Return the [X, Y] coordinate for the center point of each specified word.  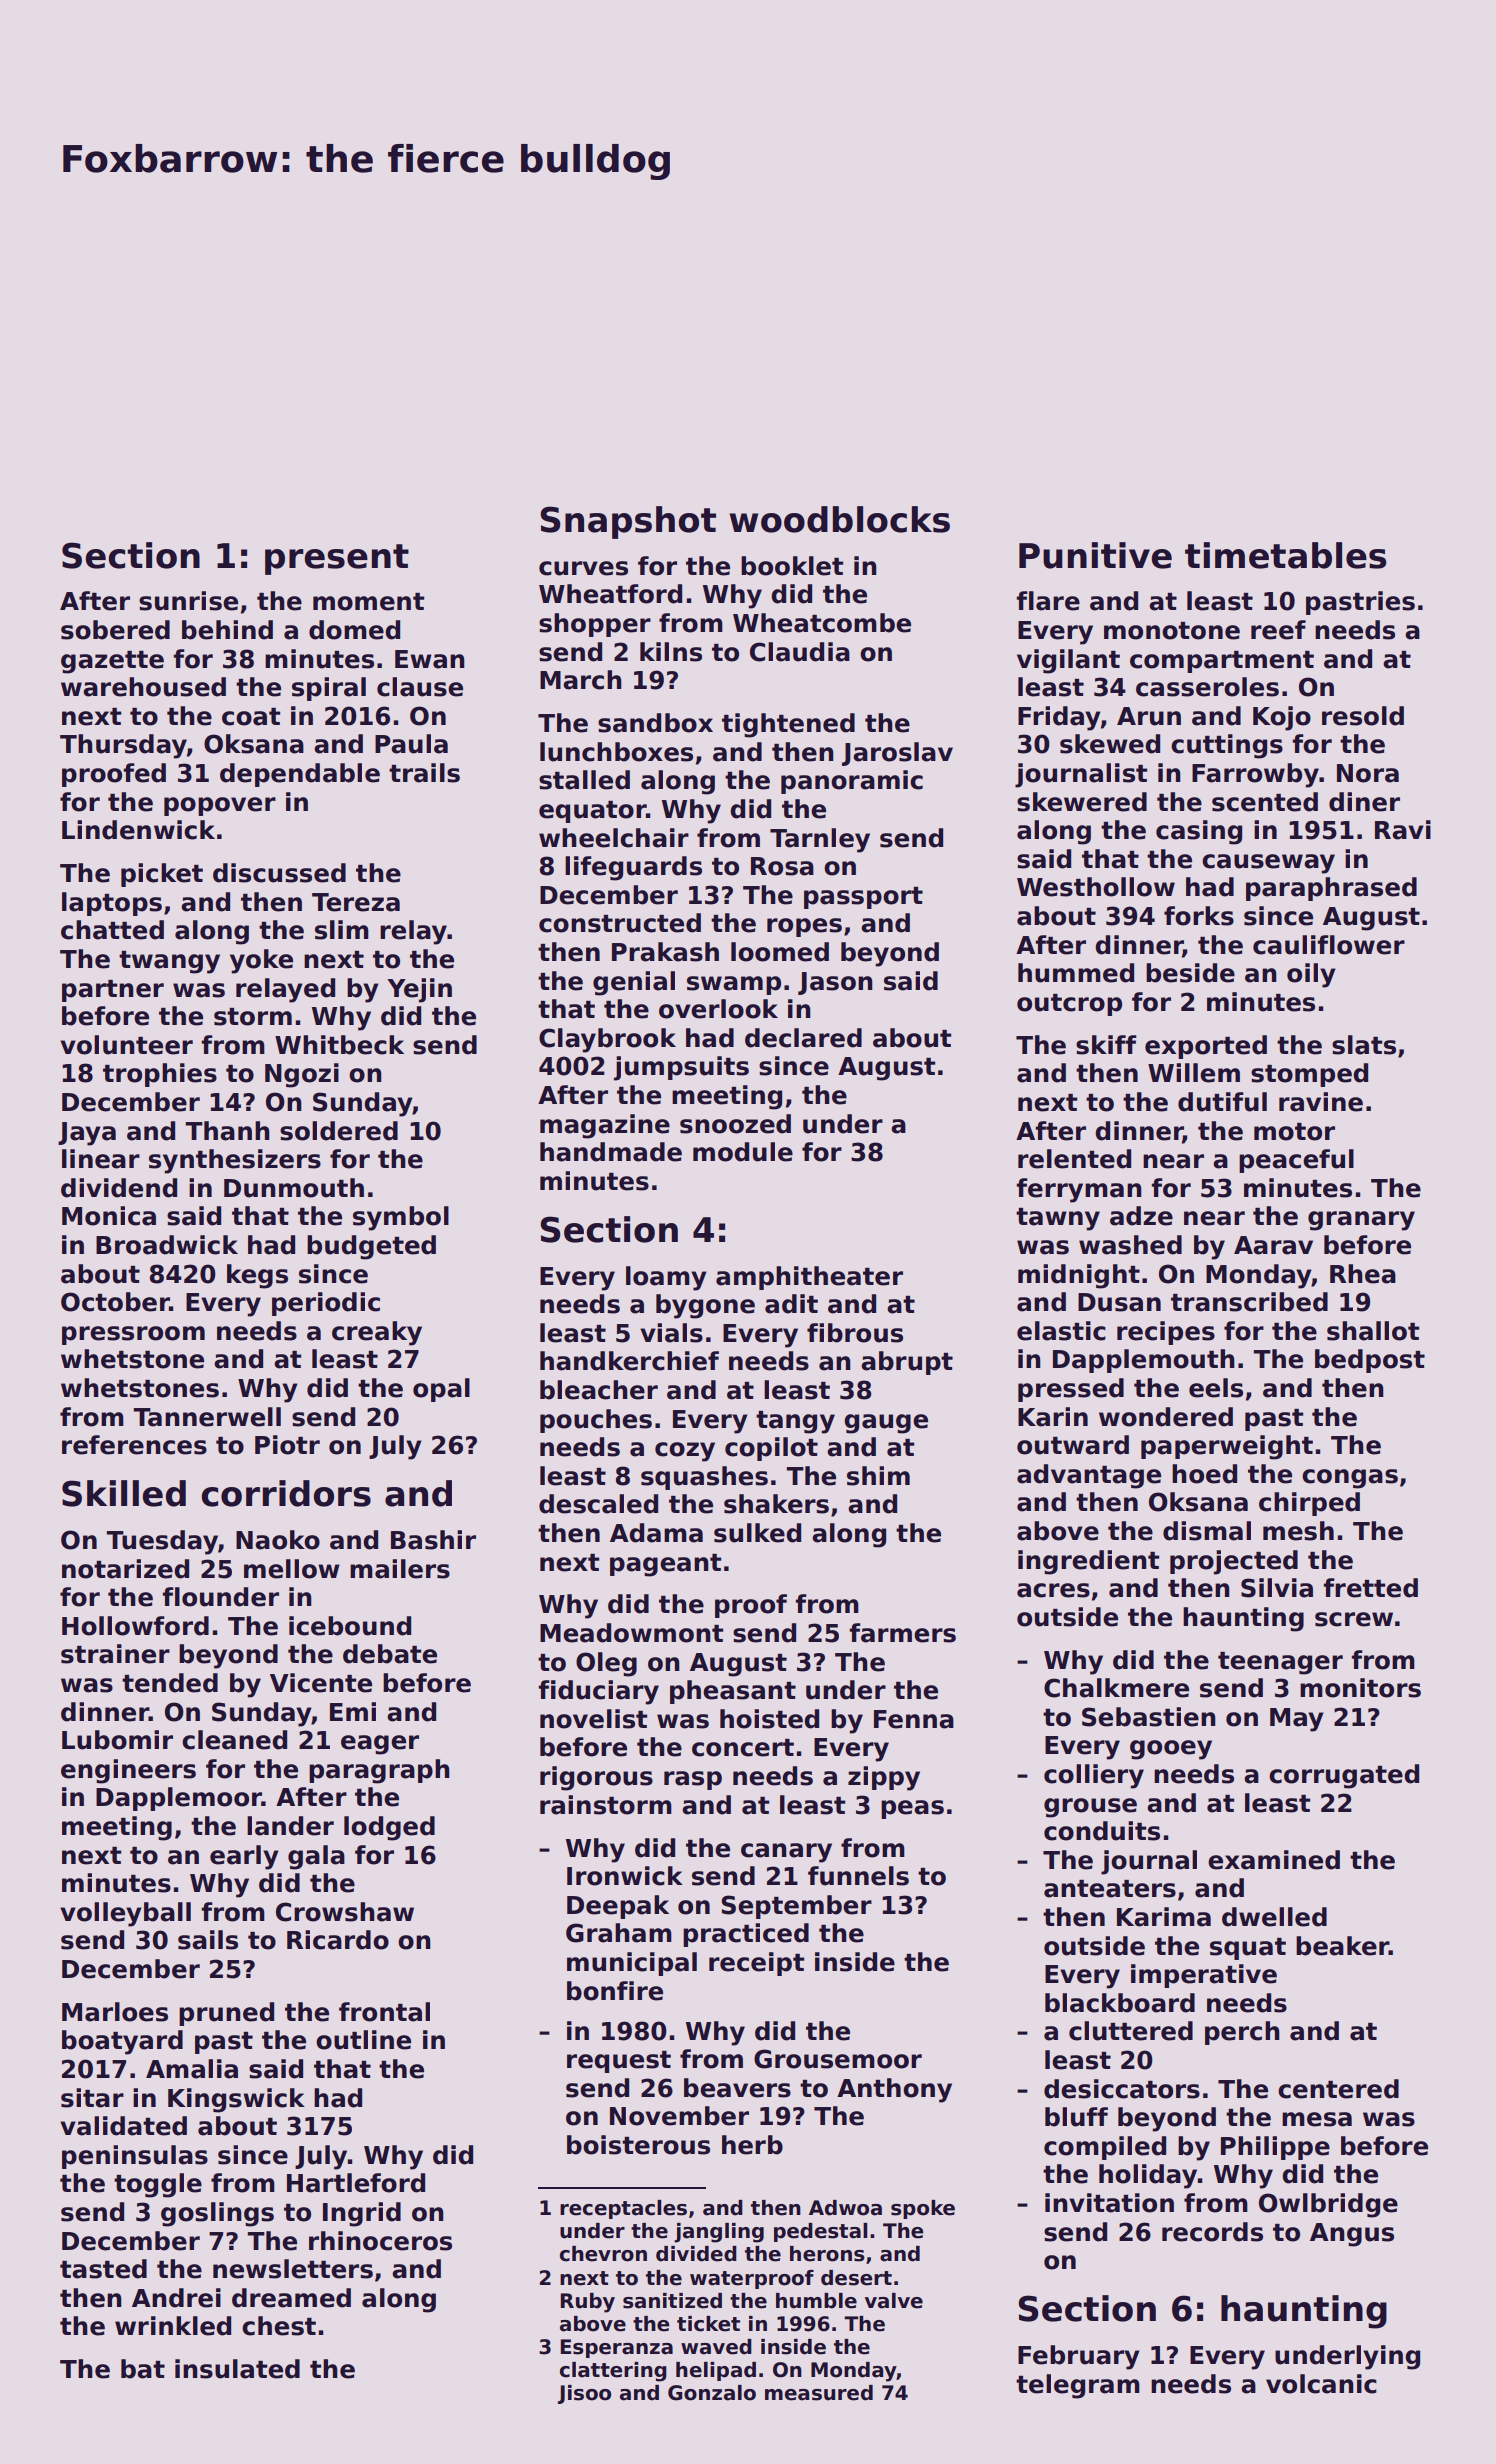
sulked [757, 1533]
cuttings [1227, 746]
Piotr [287, 1445]
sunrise [188, 601]
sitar [92, 2098]
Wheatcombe [822, 623]
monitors [1360, 1688]
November [679, 2116]
